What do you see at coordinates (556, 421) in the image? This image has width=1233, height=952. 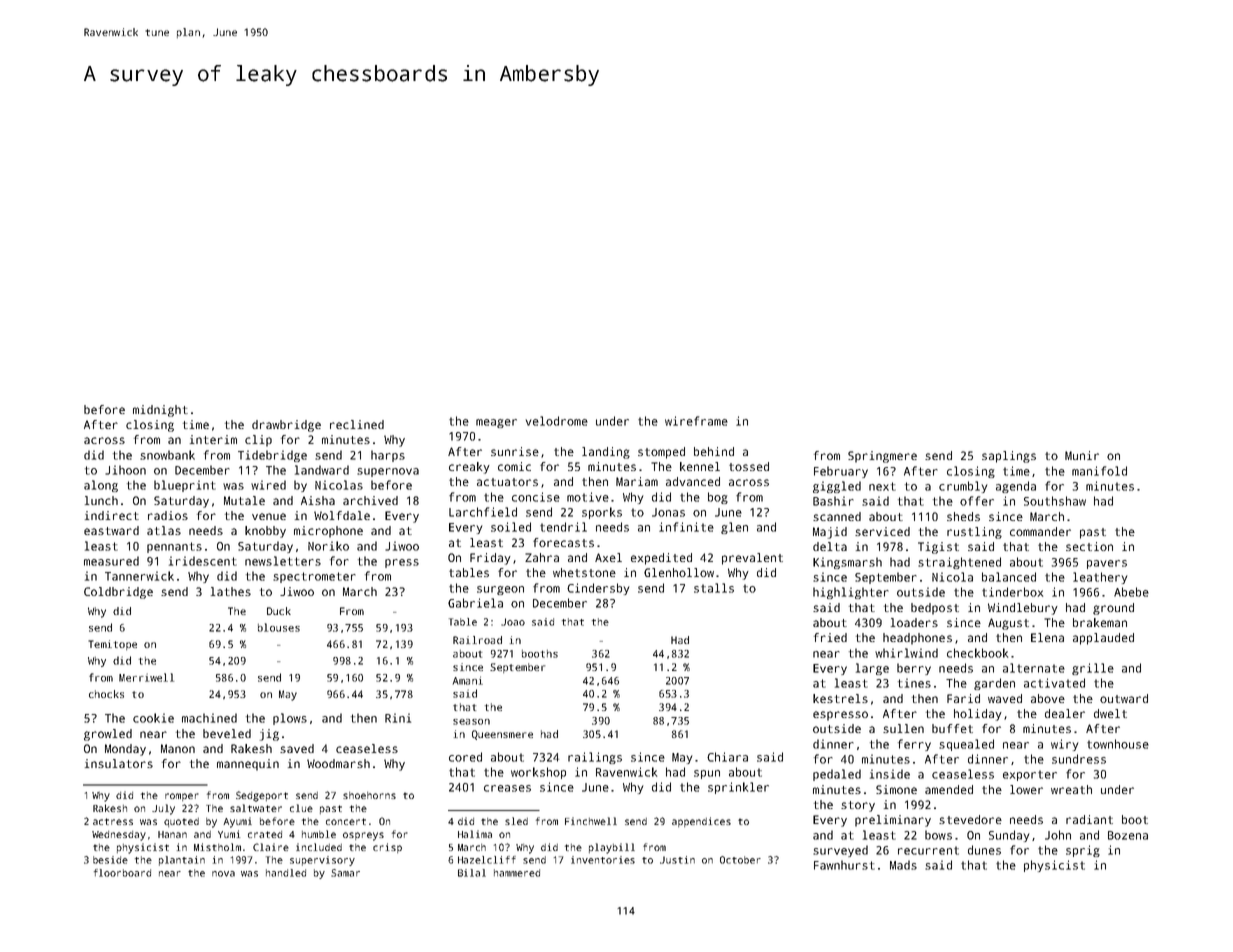 I see `velodrome` at bounding box center [556, 421].
